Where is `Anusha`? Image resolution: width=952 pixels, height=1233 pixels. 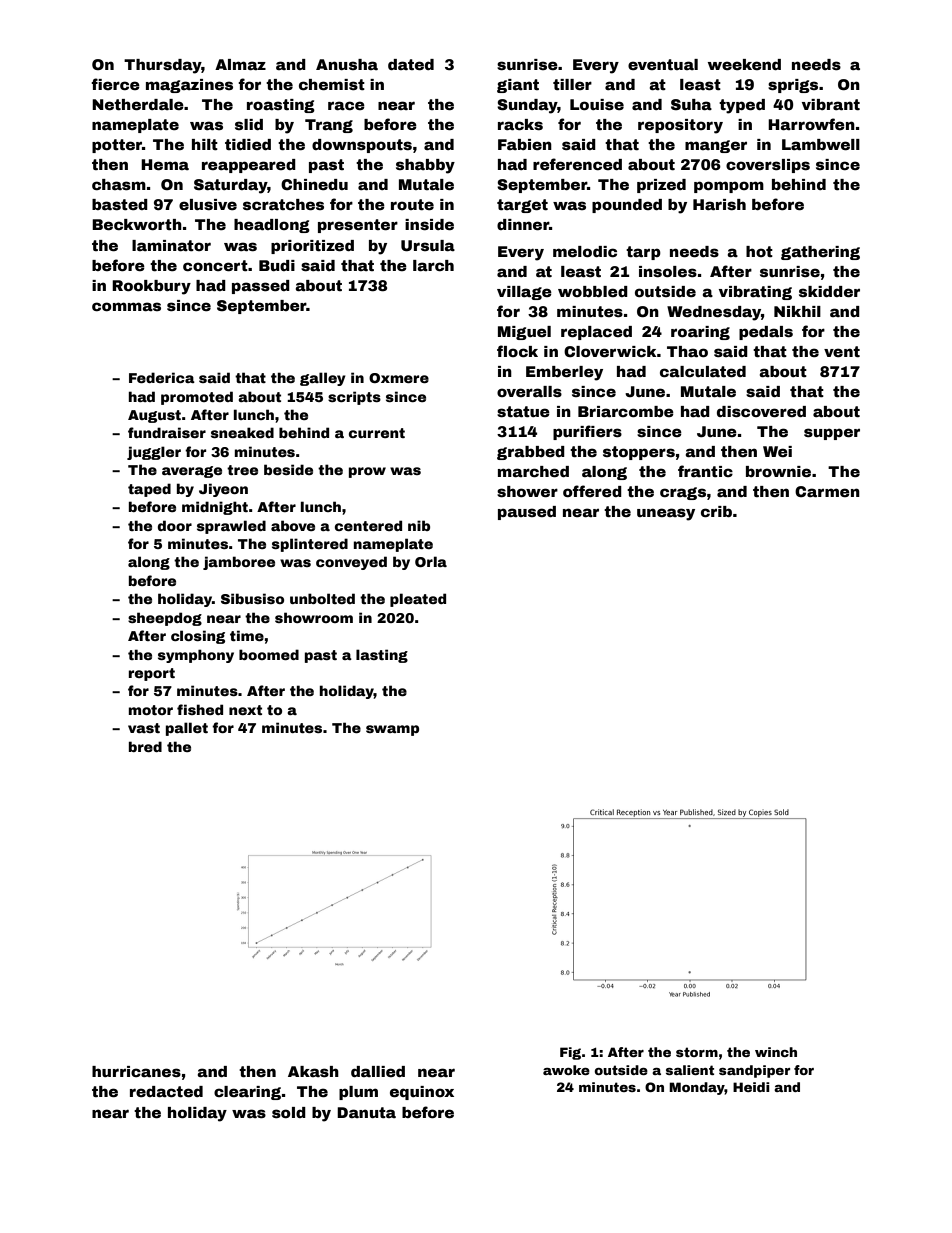
Anusha is located at coordinates (347, 64).
